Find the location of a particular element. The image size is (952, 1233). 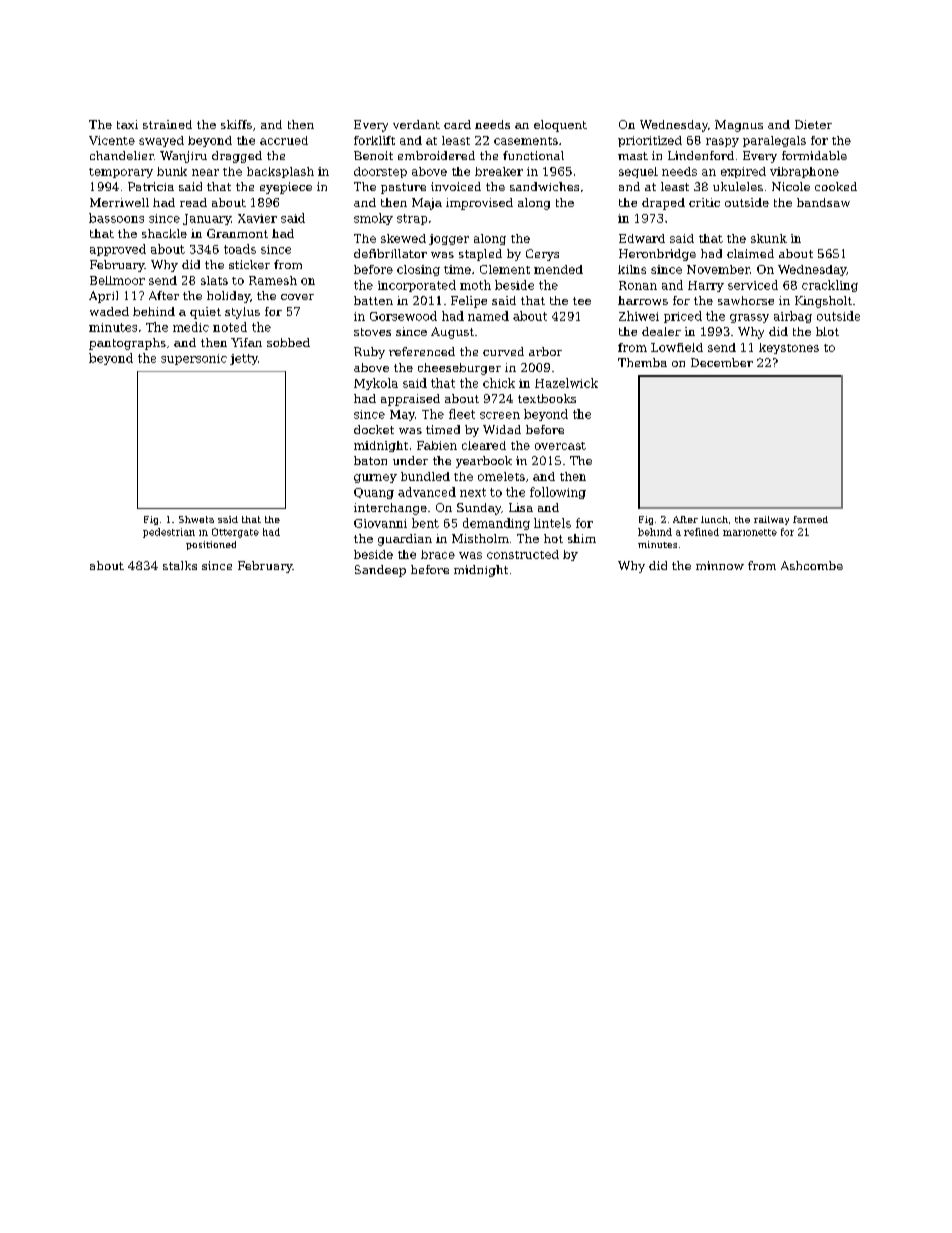

December is located at coordinates (722, 362).
